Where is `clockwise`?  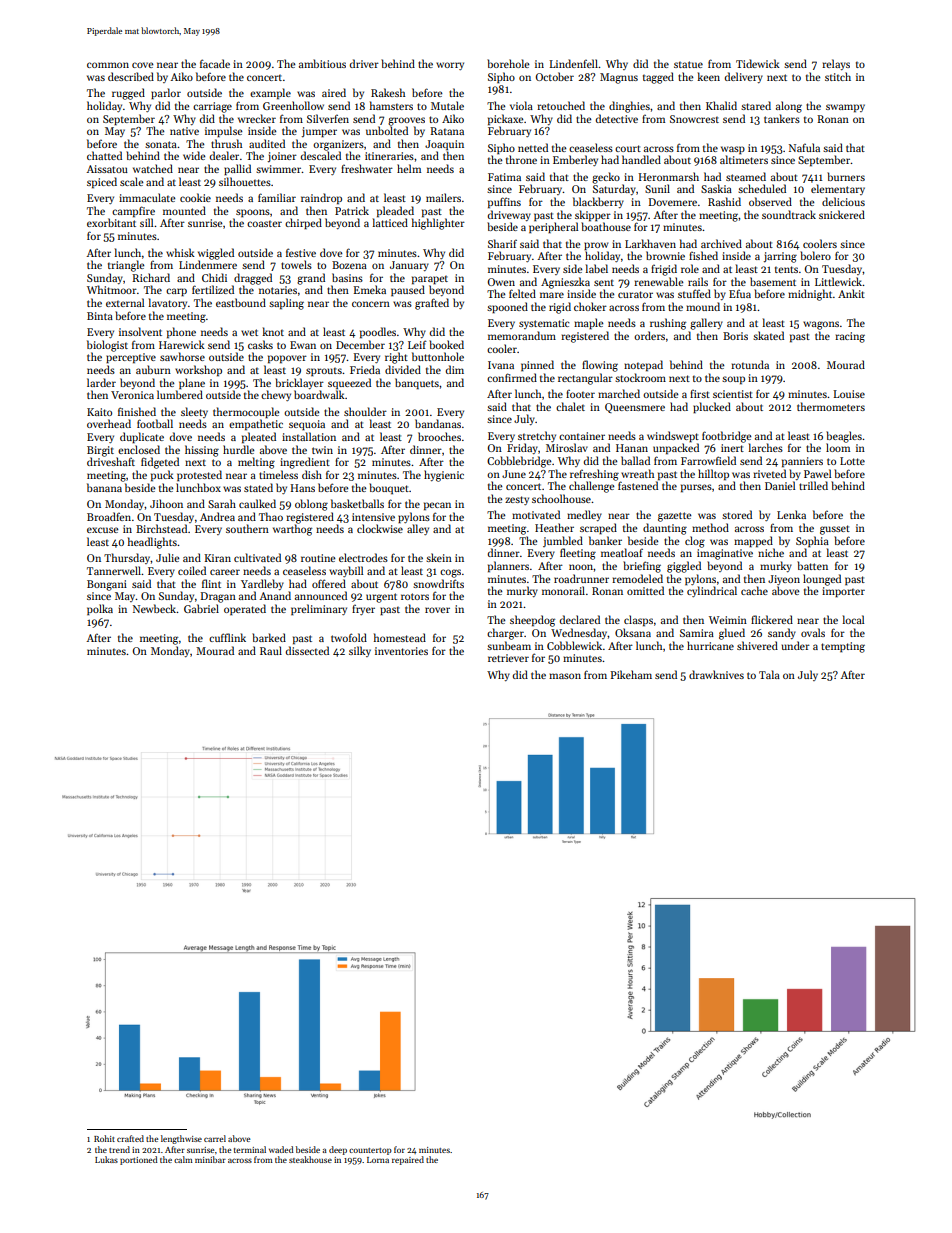
clockwise is located at coordinates (380, 528).
